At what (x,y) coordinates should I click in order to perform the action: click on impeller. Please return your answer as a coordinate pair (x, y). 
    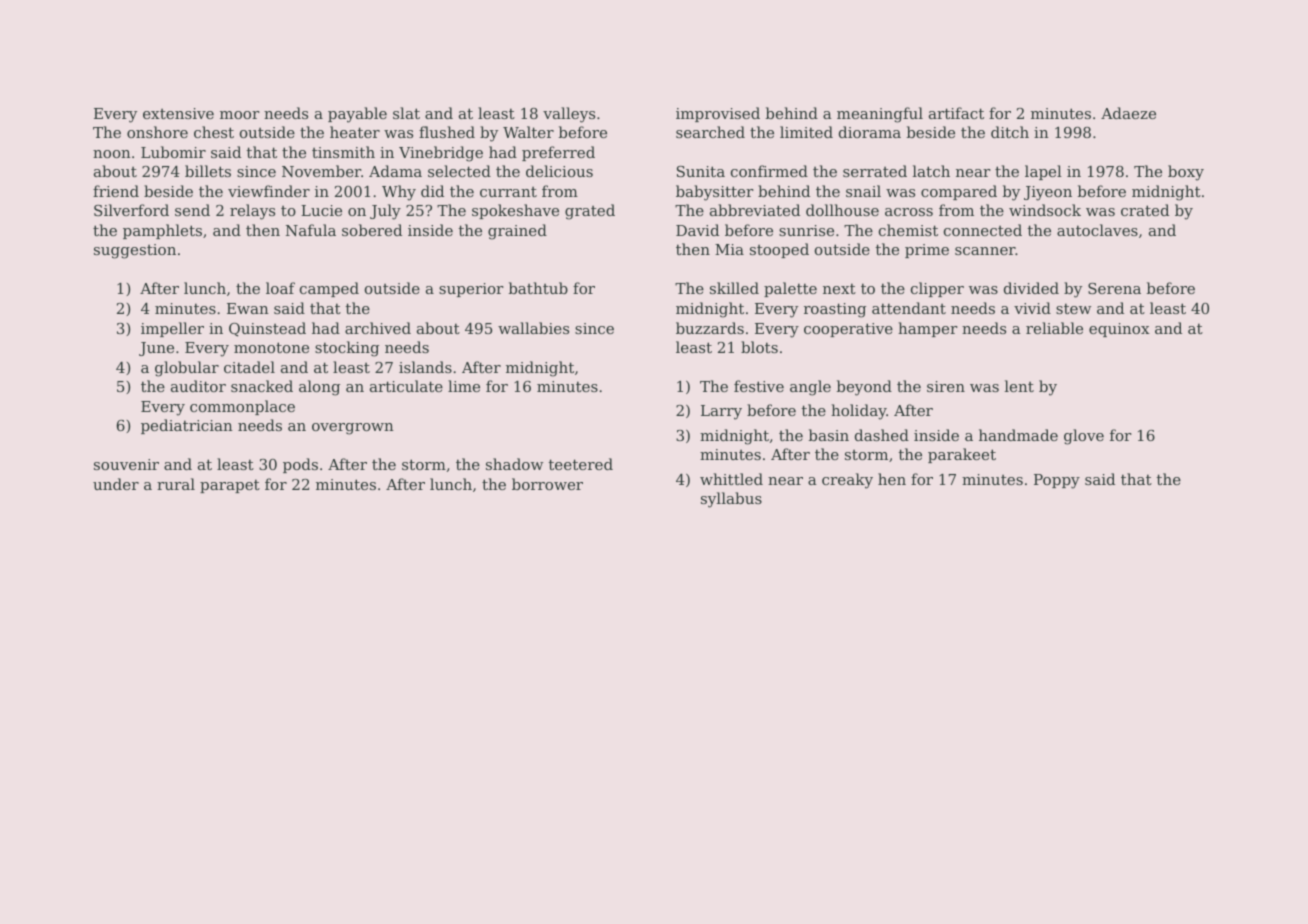
    Looking at the image, I should click on (172, 329).
